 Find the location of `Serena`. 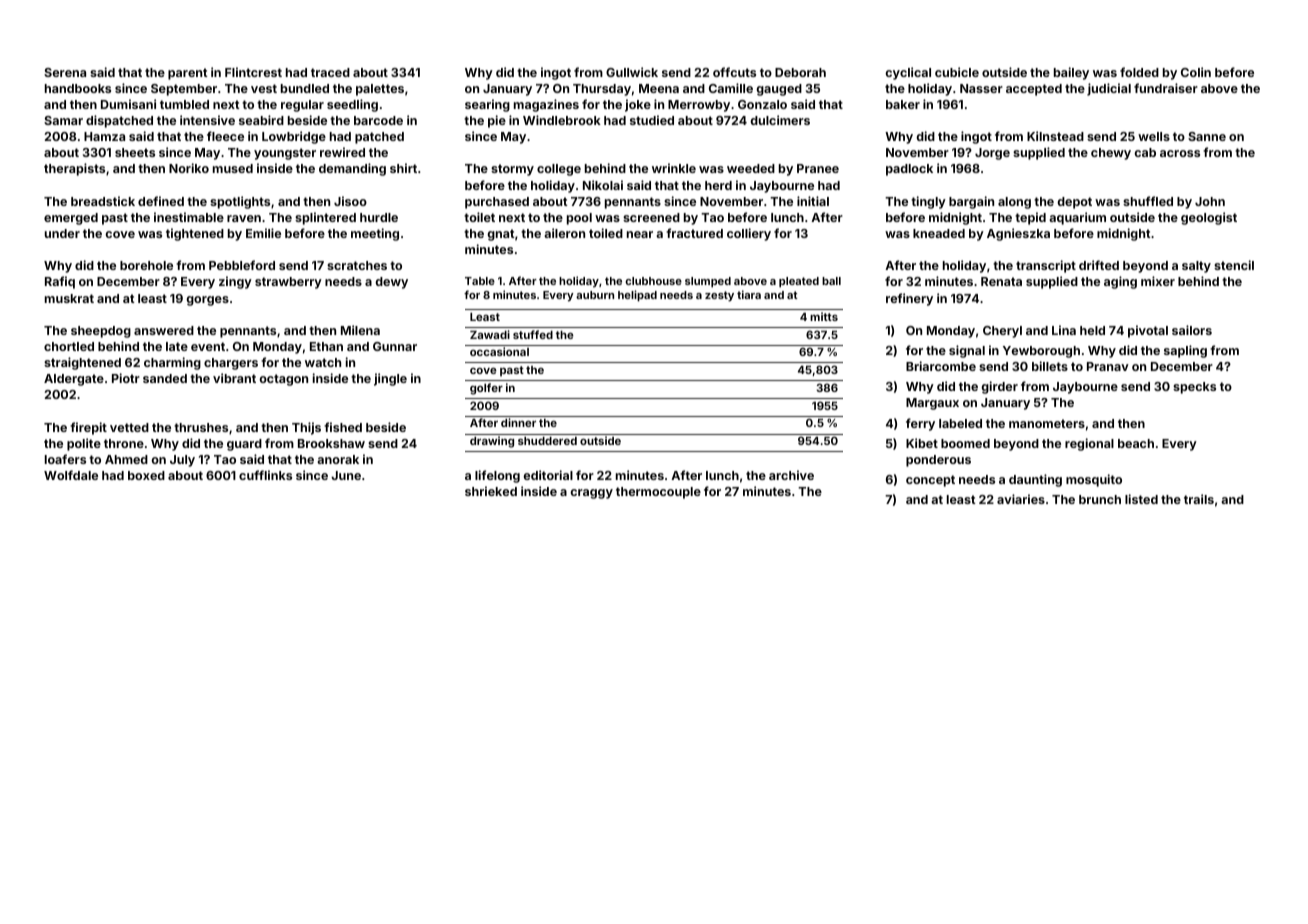

Serena is located at coordinates (65, 72).
